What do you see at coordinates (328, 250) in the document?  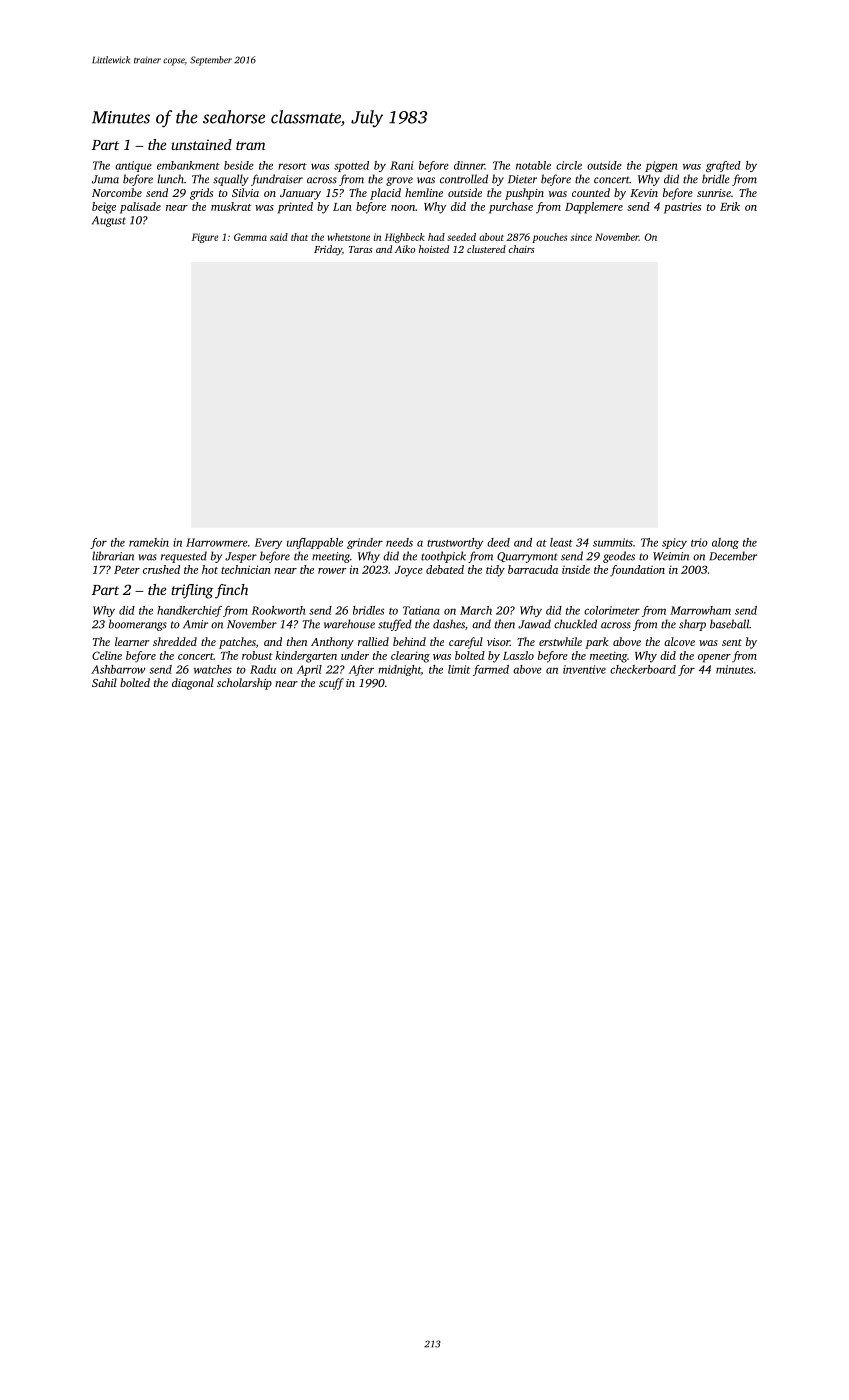 I see `Friday` at bounding box center [328, 250].
